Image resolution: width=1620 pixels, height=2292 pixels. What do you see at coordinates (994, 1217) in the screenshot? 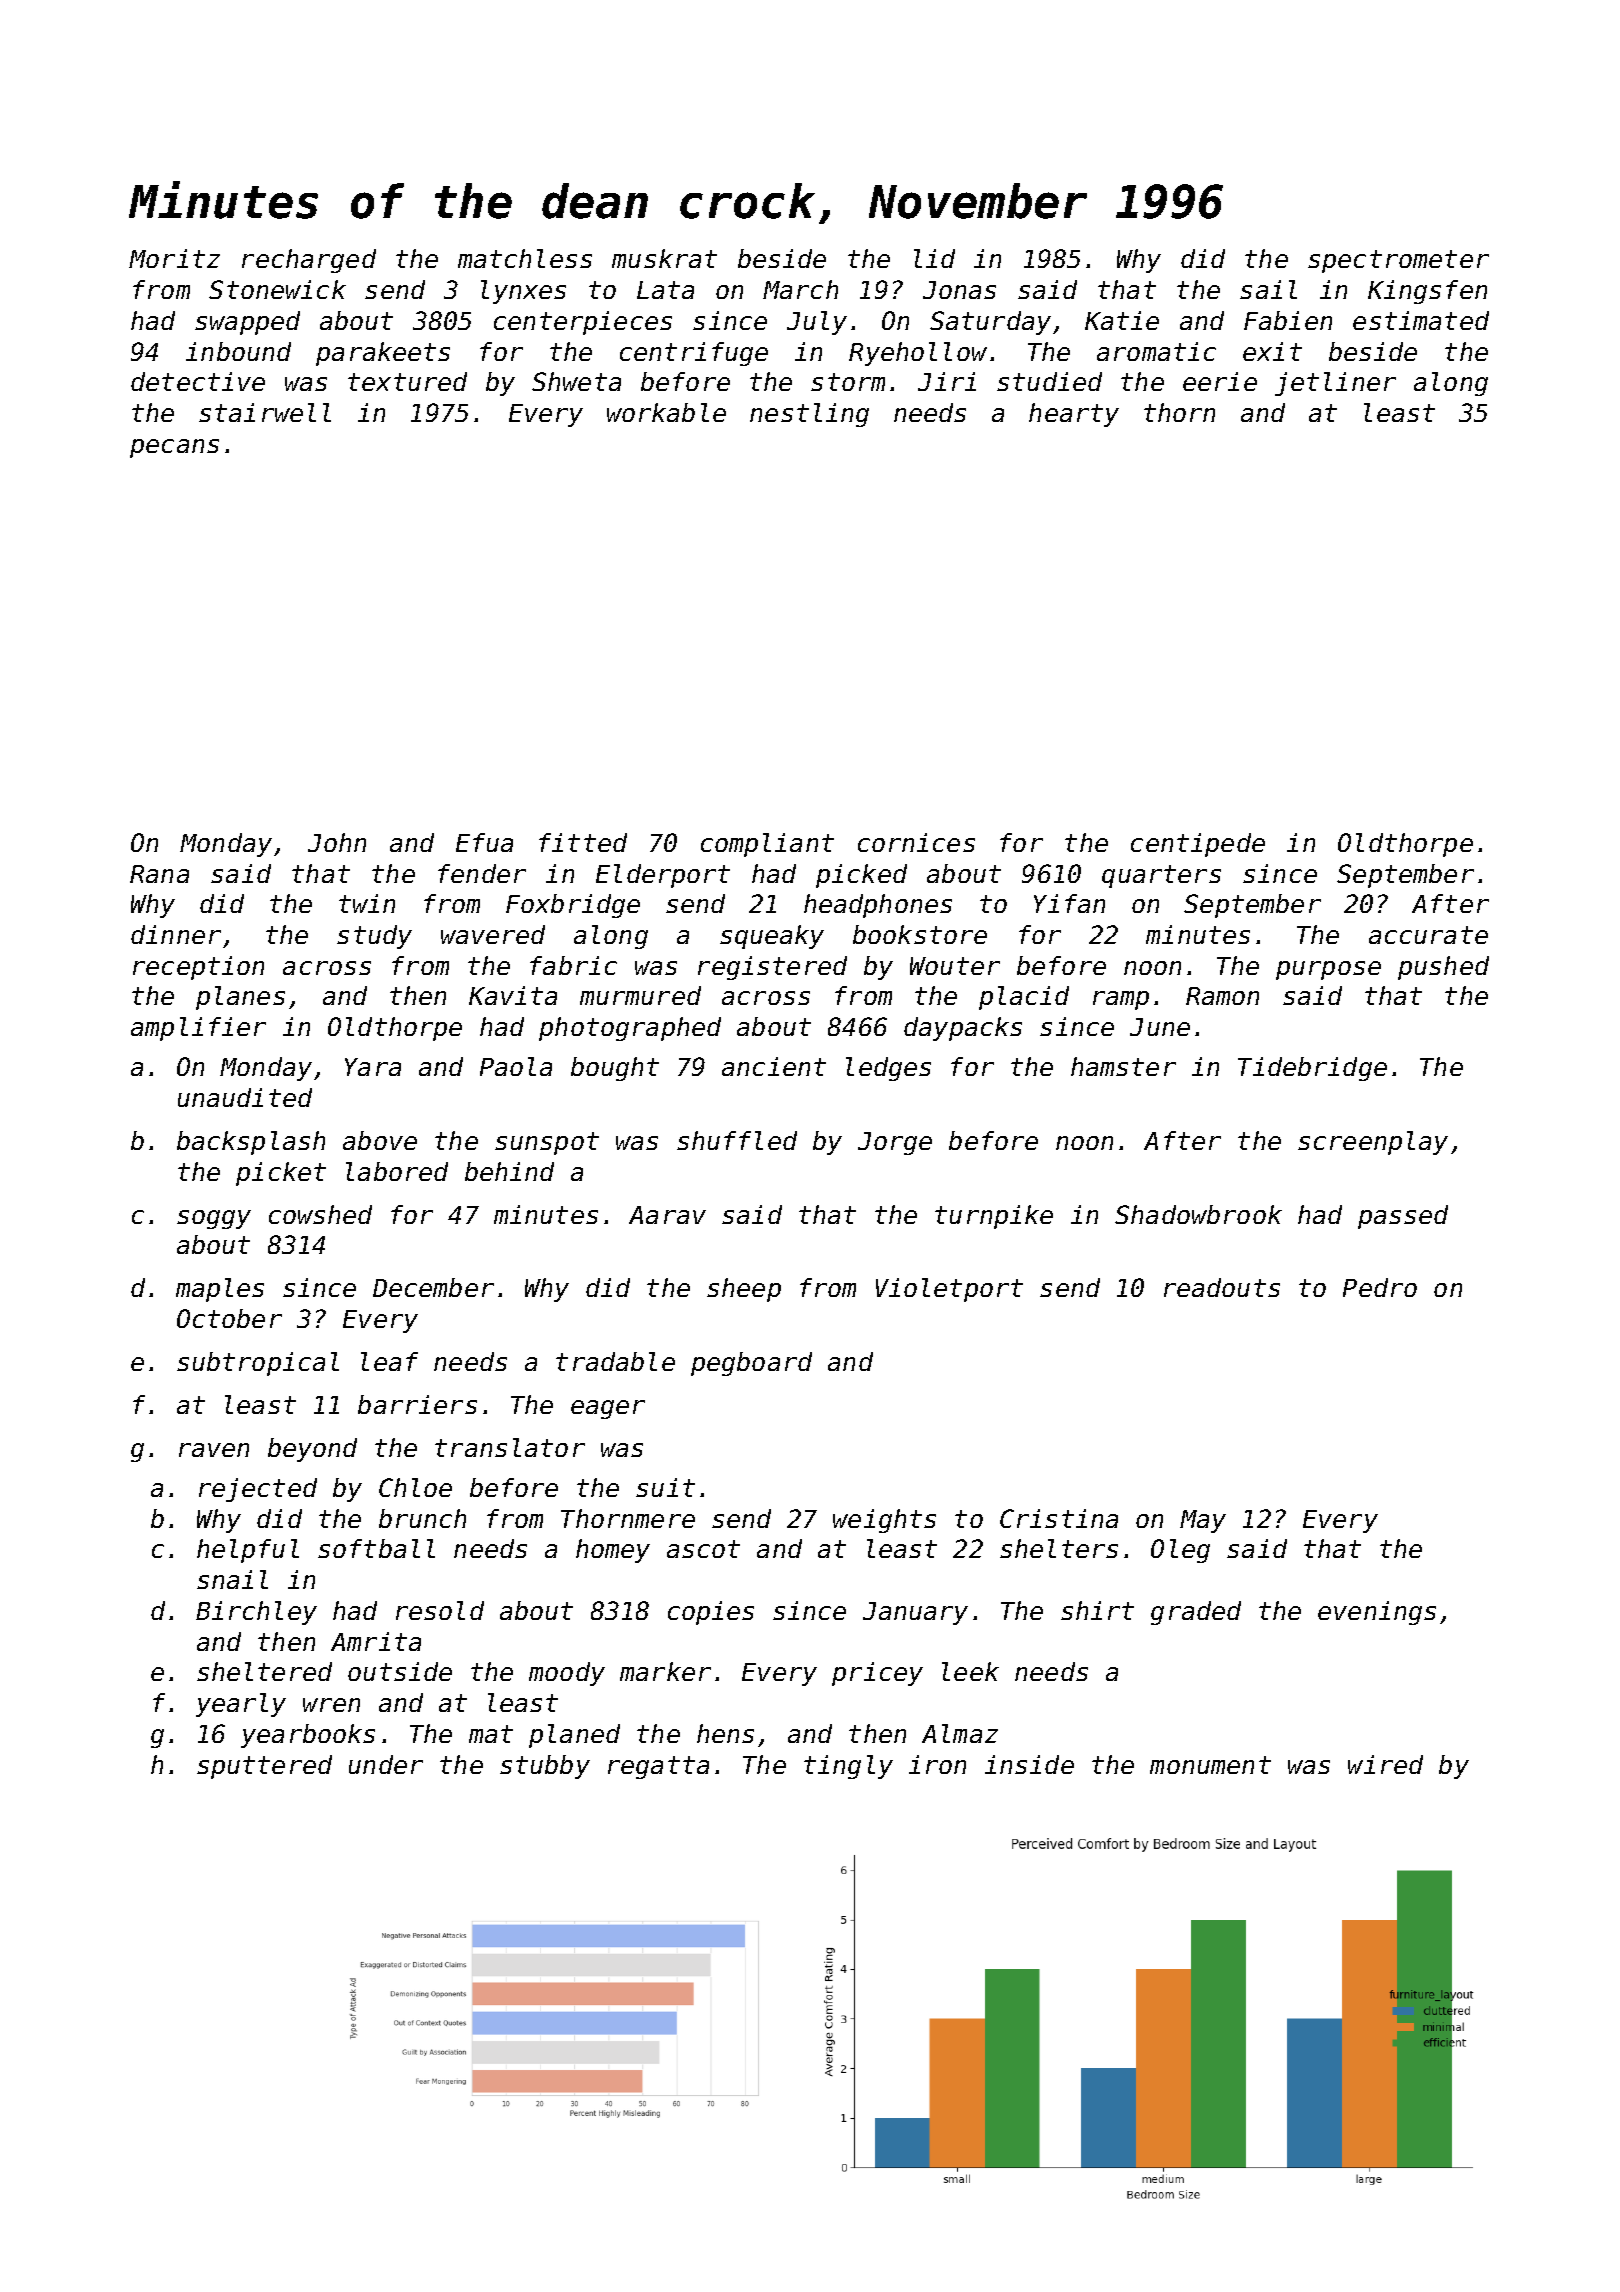
I see `turnpike` at bounding box center [994, 1217].
